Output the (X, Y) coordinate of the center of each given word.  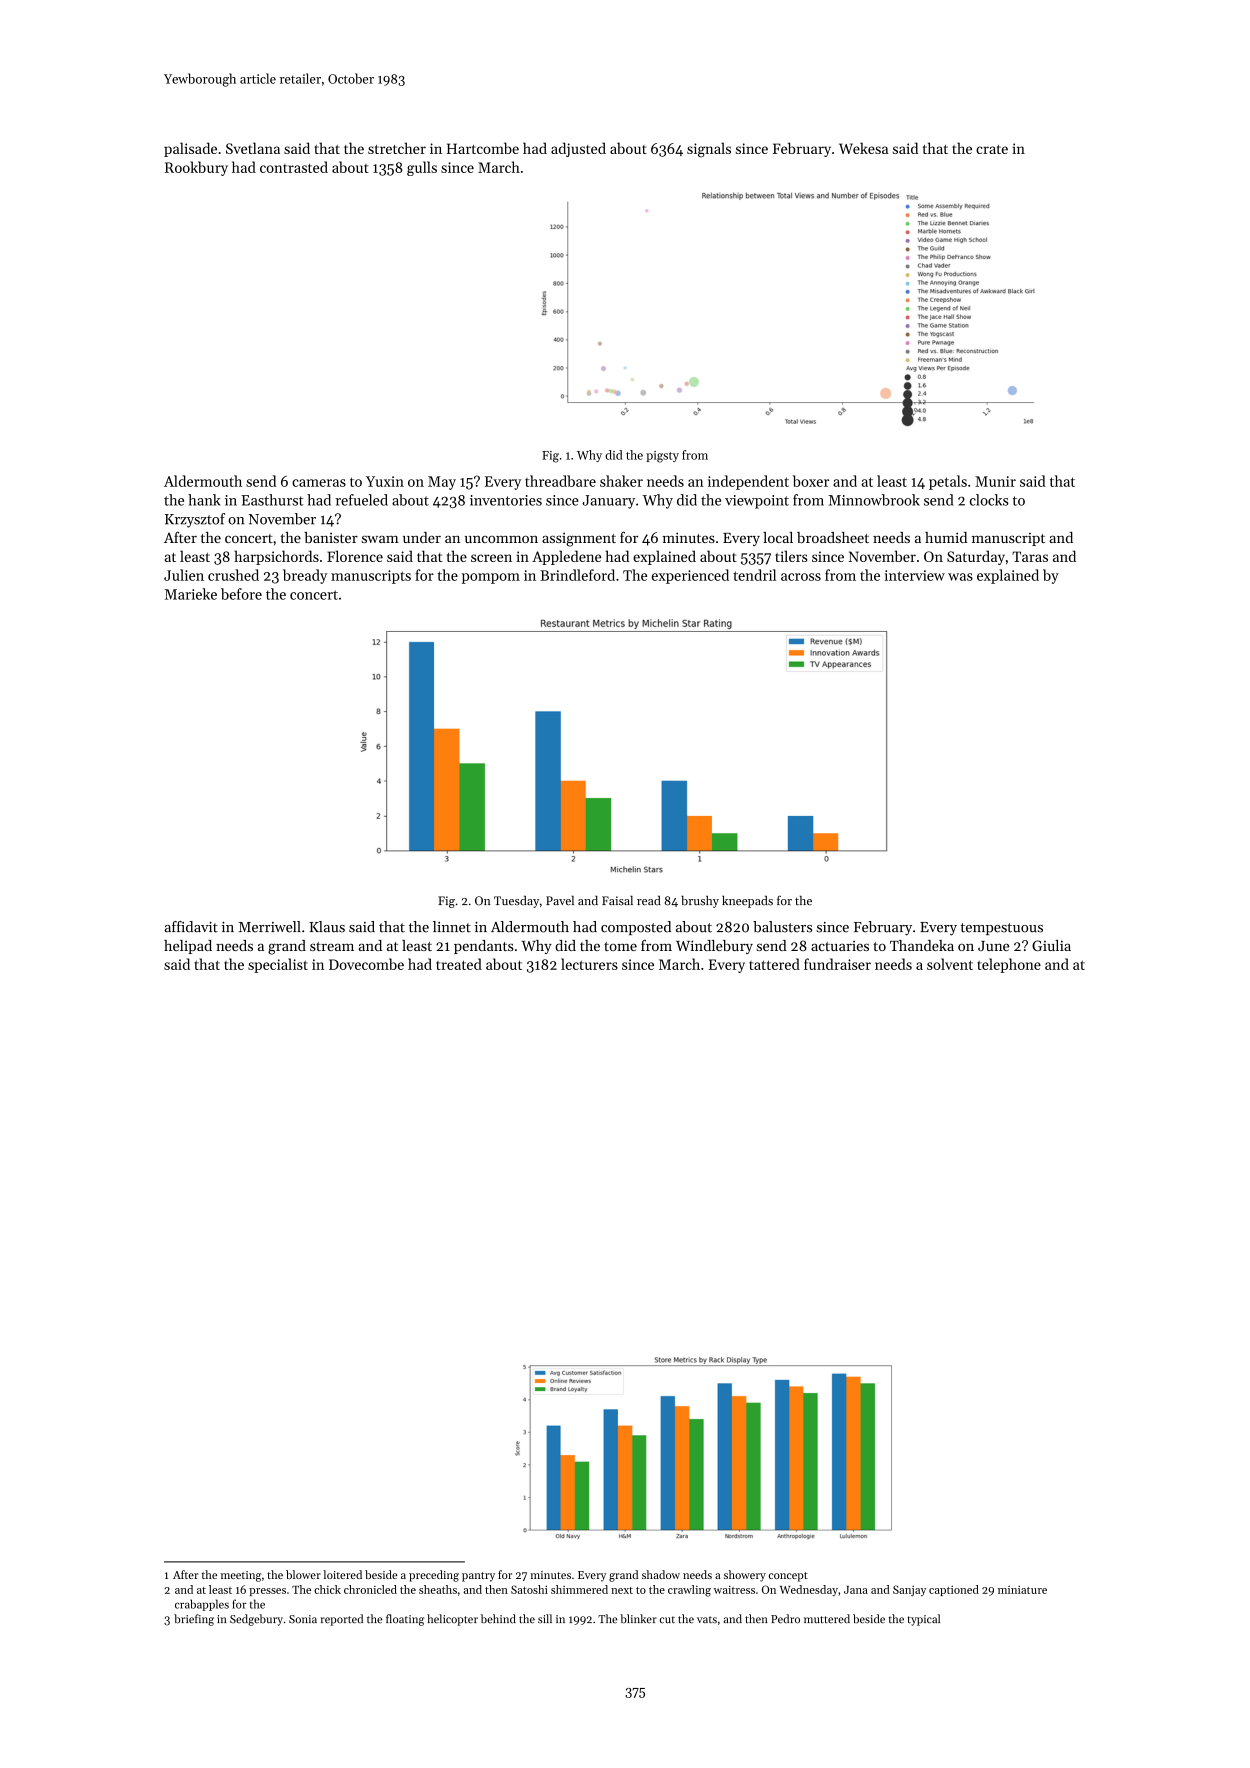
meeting (241, 1576)
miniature (1022, 1590)
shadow (661, 1574)
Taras (1030, 556)
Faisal (617, 900)
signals (709, 150)
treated (459, 964)
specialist (278, 965)
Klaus (327, 927)
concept (788, 1577)
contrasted (294, 167)
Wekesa (863, 148)
